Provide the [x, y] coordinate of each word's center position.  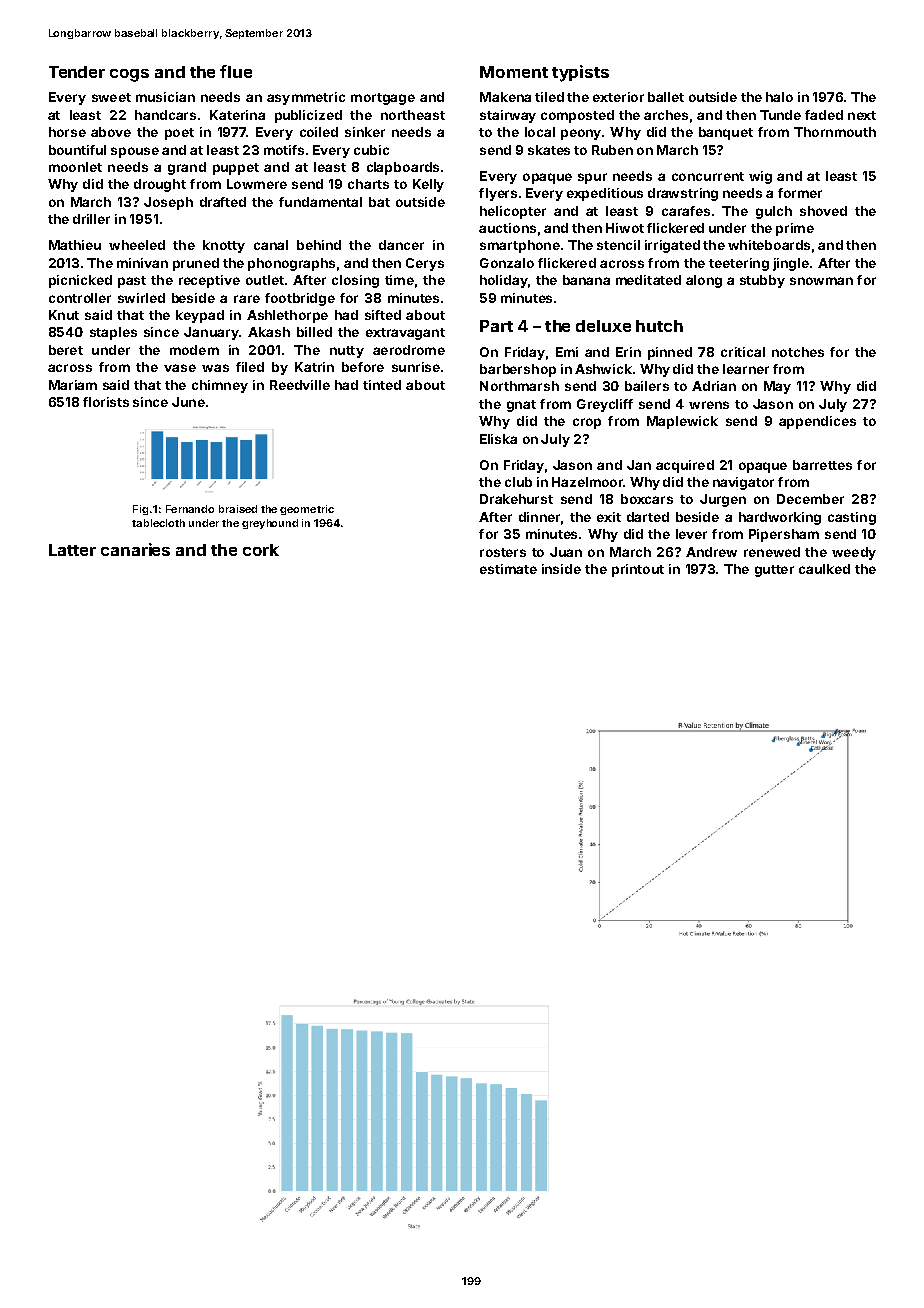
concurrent [708, 176]
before [363, 367]
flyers [498, 194]
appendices [817, 422]
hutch [659, 326]
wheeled [137, 245]
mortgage [383, 99]
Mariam [73, 385]
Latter [72, 550]
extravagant [405, 334]
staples [113, 333]
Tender [77, 72]
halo [779, 97]
